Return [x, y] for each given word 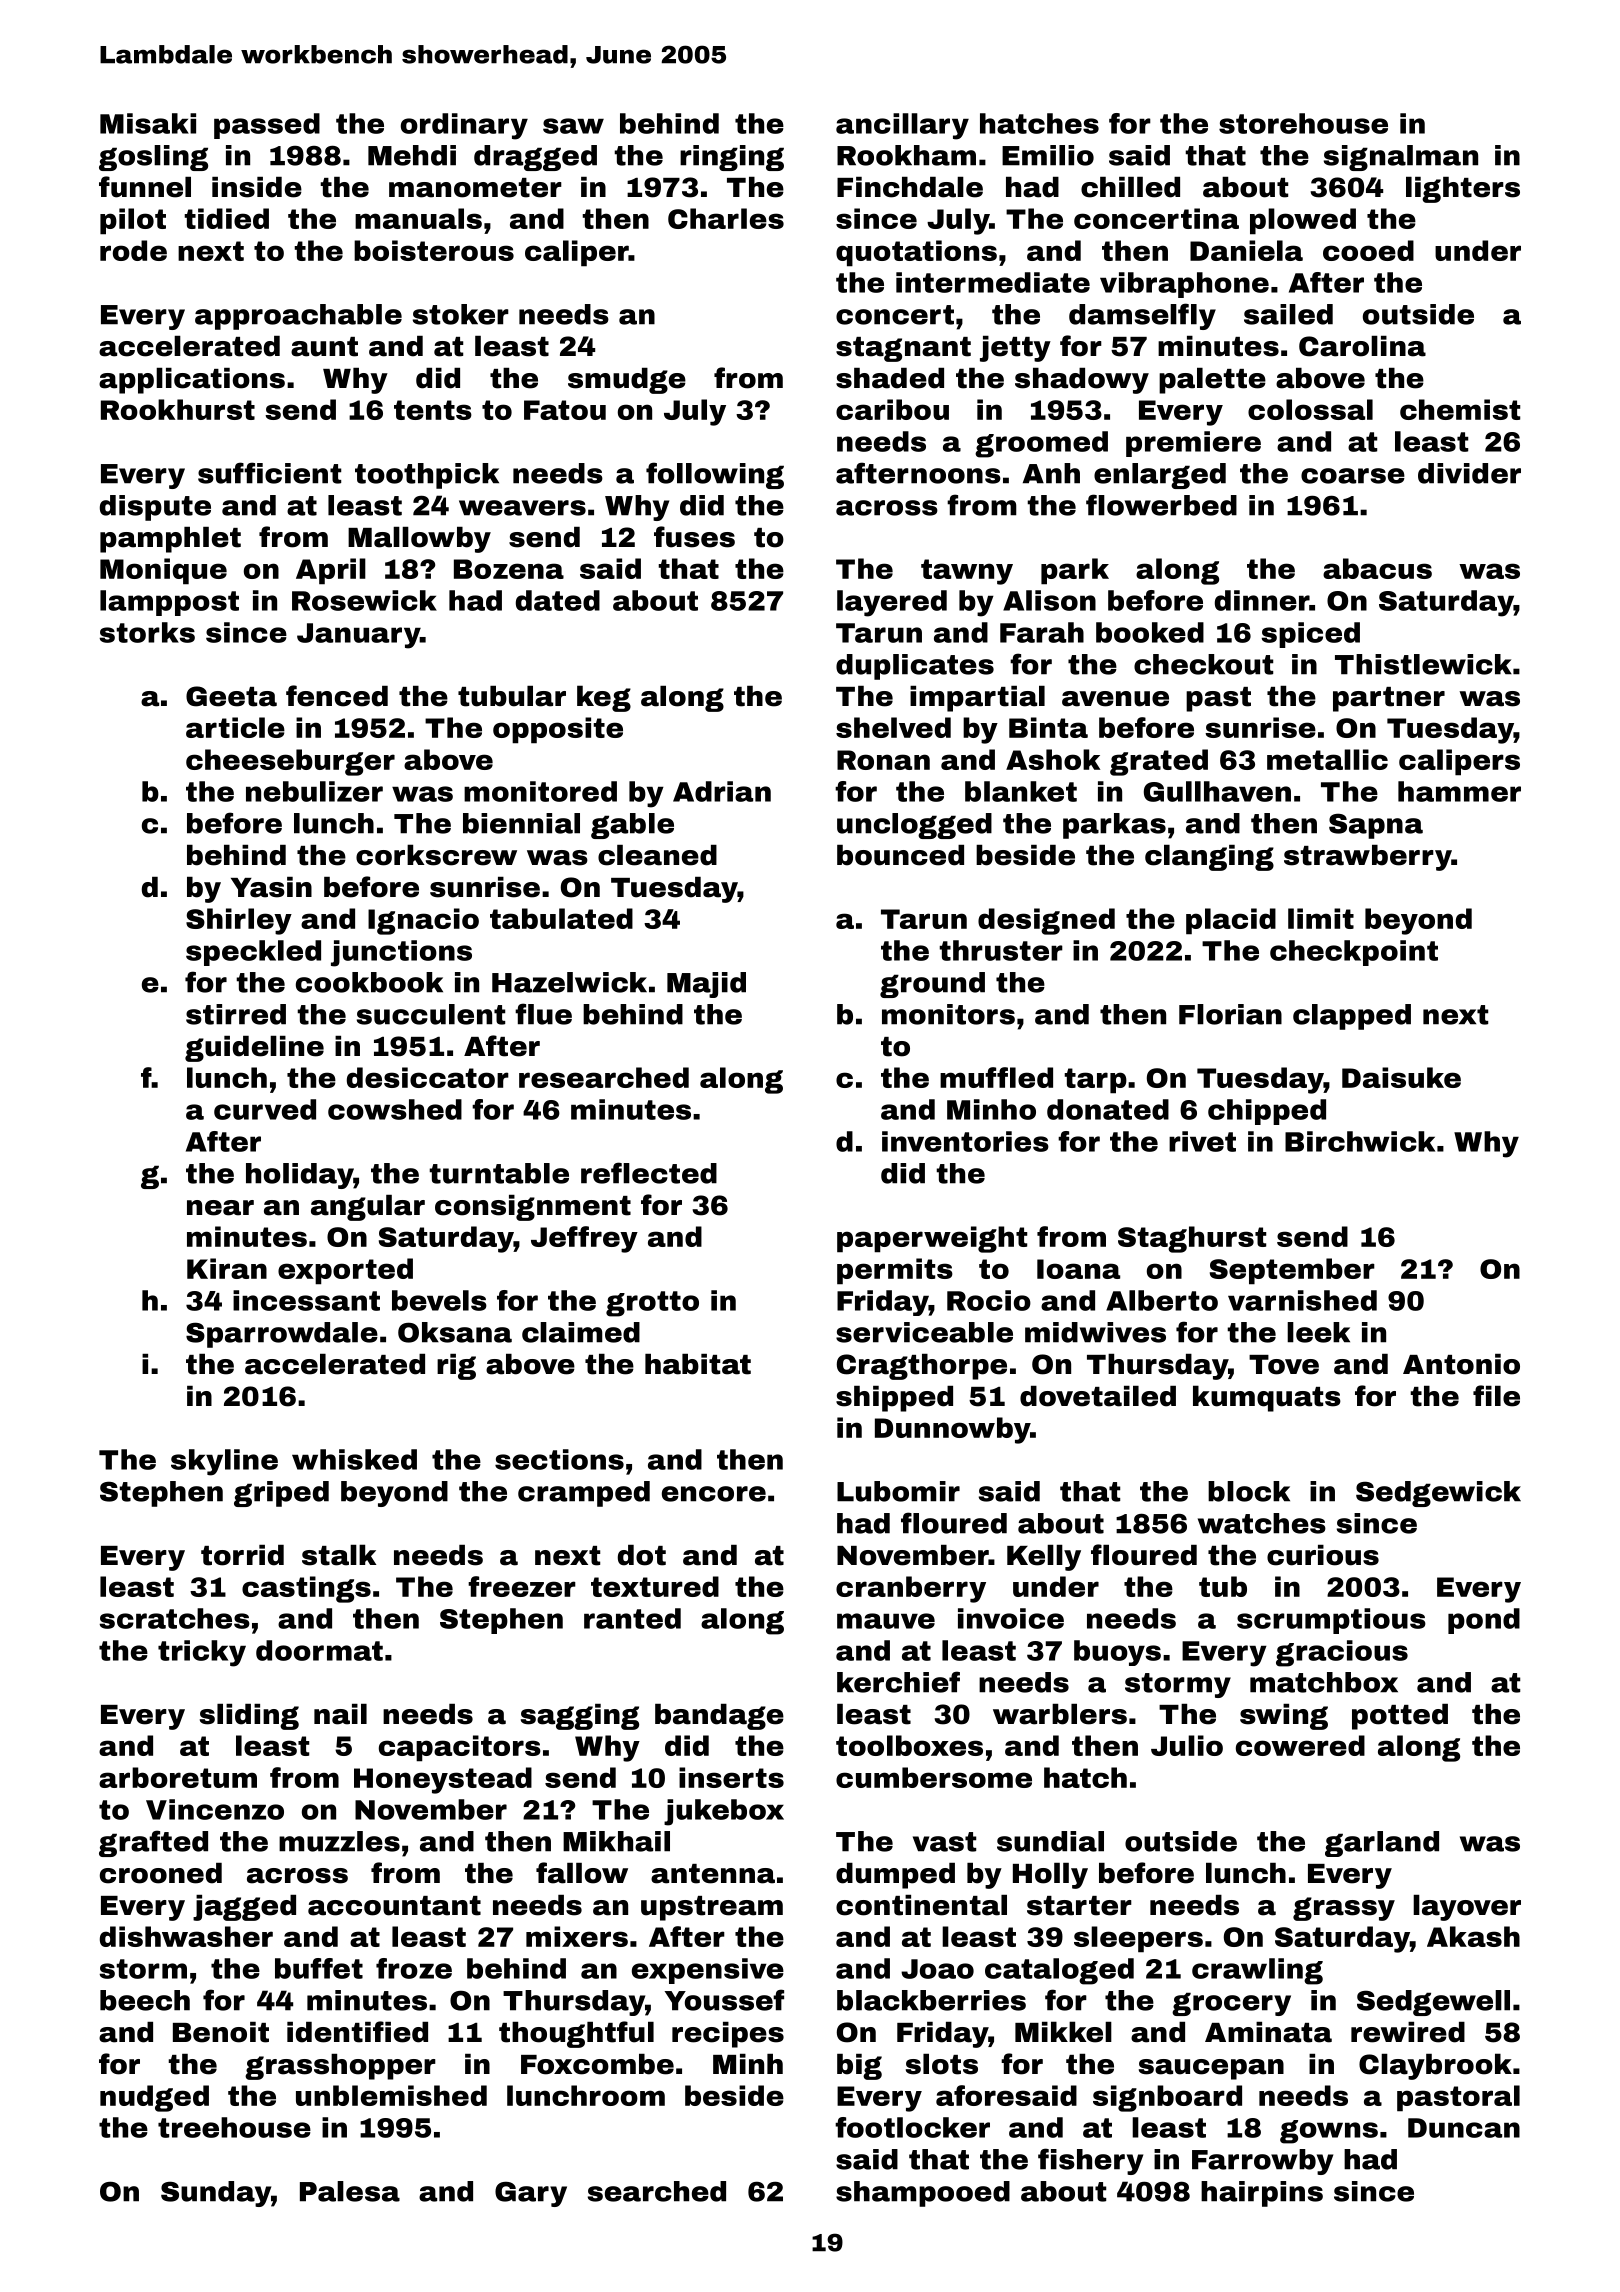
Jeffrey [584, 1239]
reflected [649, 1173]
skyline [224, 1462]
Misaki [148, 123]
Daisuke [1401, 1077]
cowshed [395, 1109]
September [1292, 1271]
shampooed [923, 2194]
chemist [1460, 409]
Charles [726, 218]
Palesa [350, 2191]
